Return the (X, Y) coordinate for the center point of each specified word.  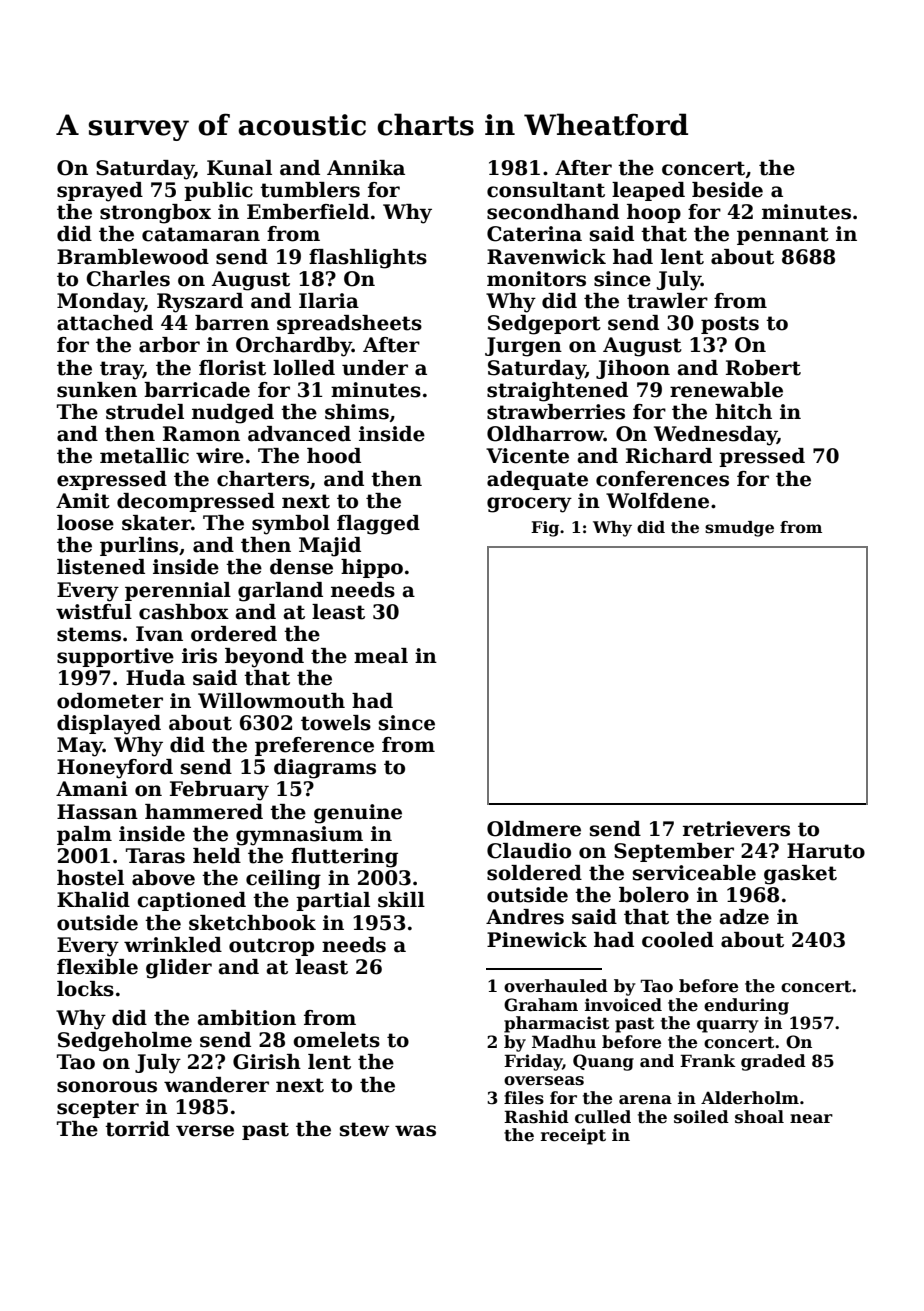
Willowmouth (271, 701)
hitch (743, 412)
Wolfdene (657, 501)
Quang (603, 1062)
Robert (763, 368)
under (375, 368)
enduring (746, 1006)
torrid (137, 1129)
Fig (545, 529)
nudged (233, 414)
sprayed (100, 192)
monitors (536, 279)
